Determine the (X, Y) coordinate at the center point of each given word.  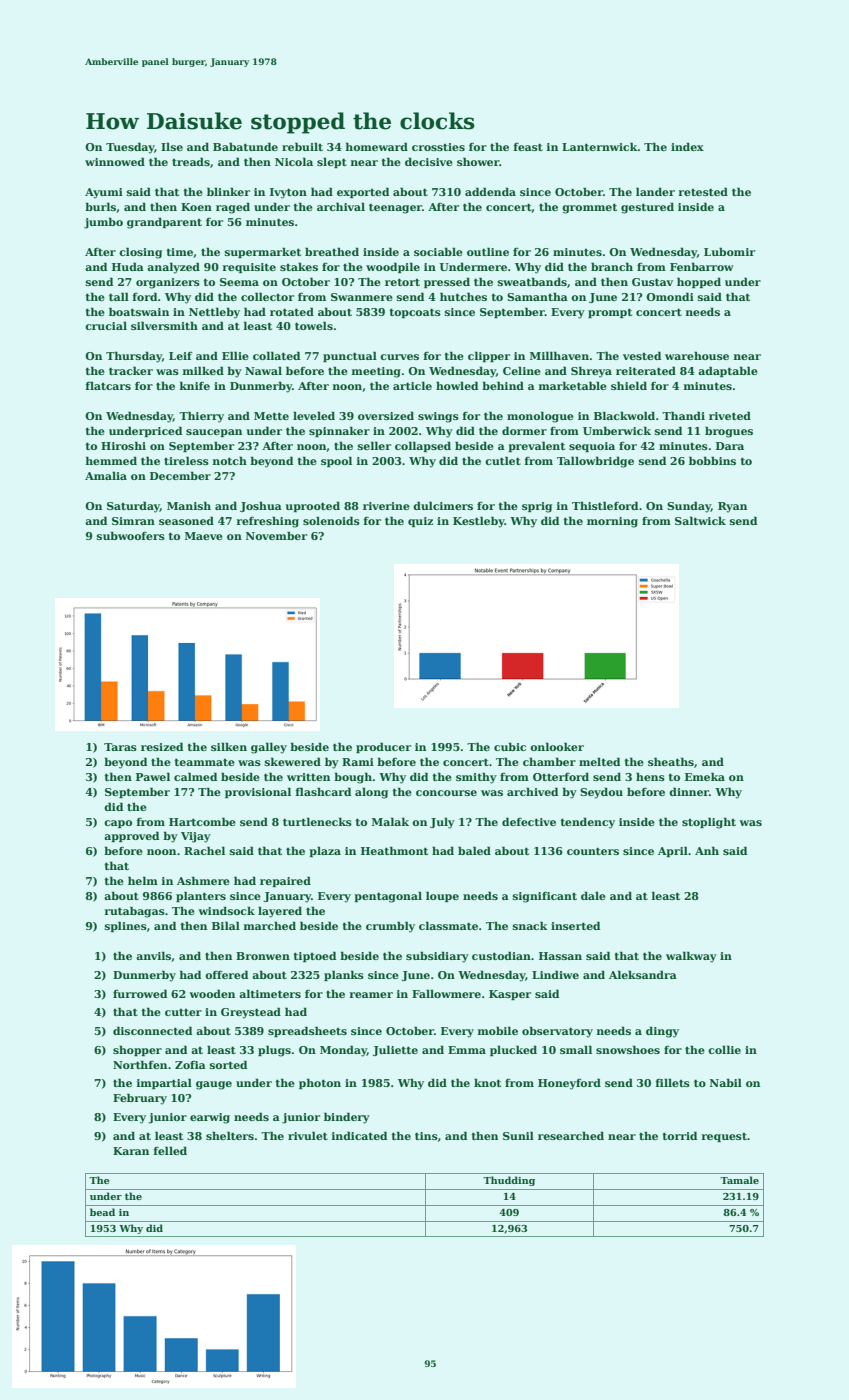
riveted (730, 415)
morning (612, 522)
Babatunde (245, 146)
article (412, 385)
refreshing (268, 522)
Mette (271, 416)
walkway (691, 957)
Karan (131, 1151)
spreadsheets (307, 1031)
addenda (490, 191)
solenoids (331, 520)
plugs (274, 1051)
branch (612, 266)
